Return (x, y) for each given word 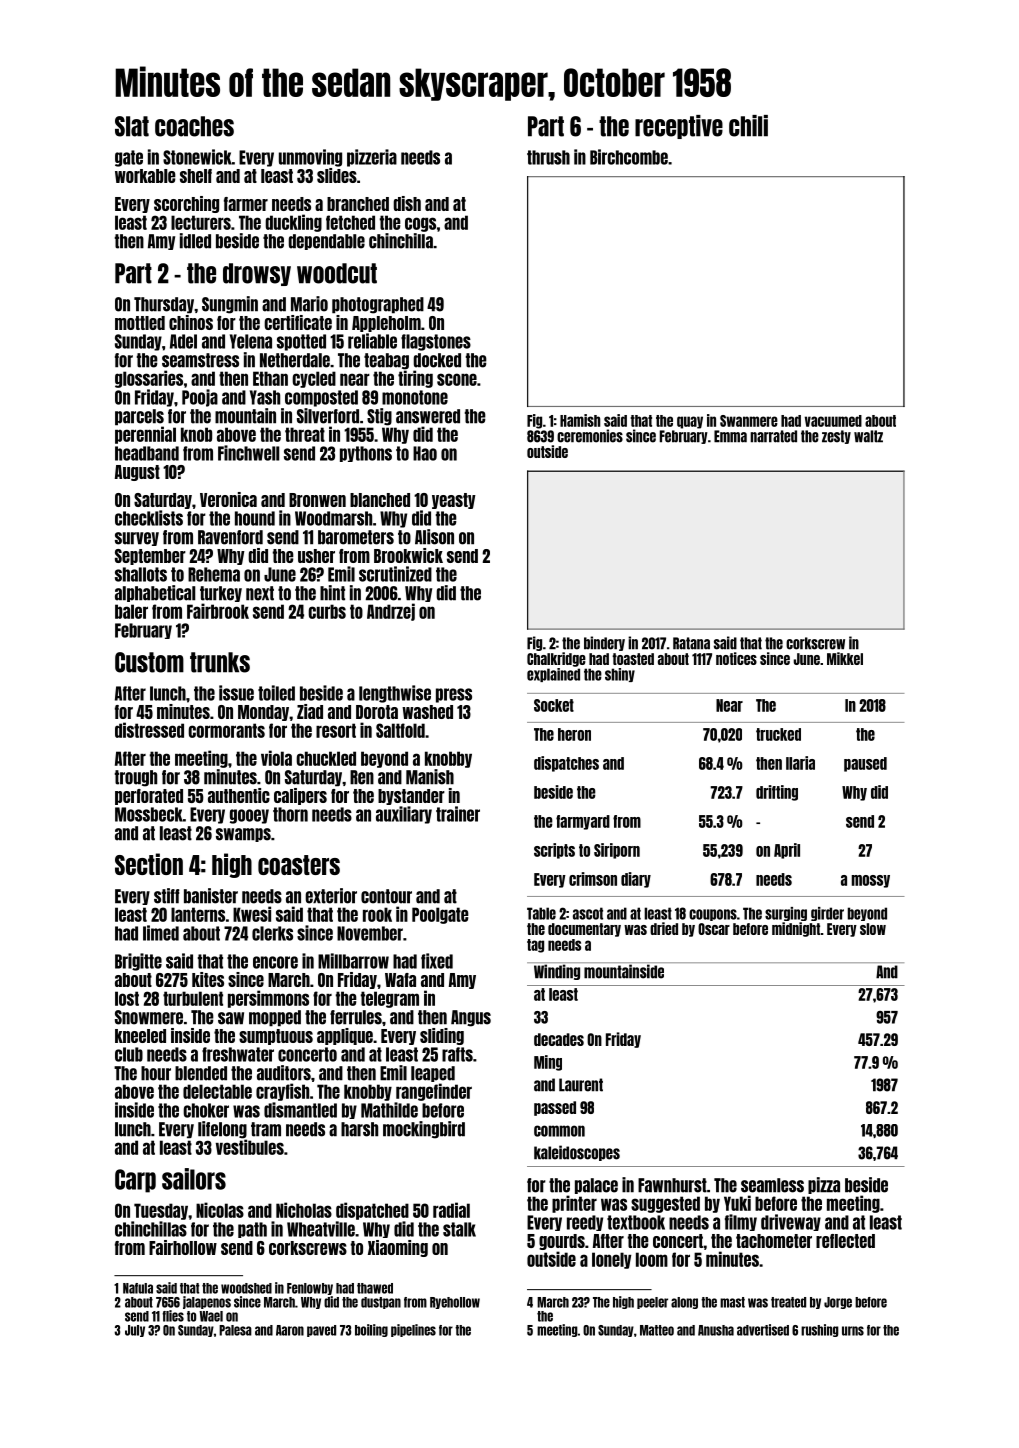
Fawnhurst (672, 1185)
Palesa (235, 1330)
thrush (548, 157)
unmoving (310, 158)
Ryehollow (455, 1303)
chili (748, 126)
